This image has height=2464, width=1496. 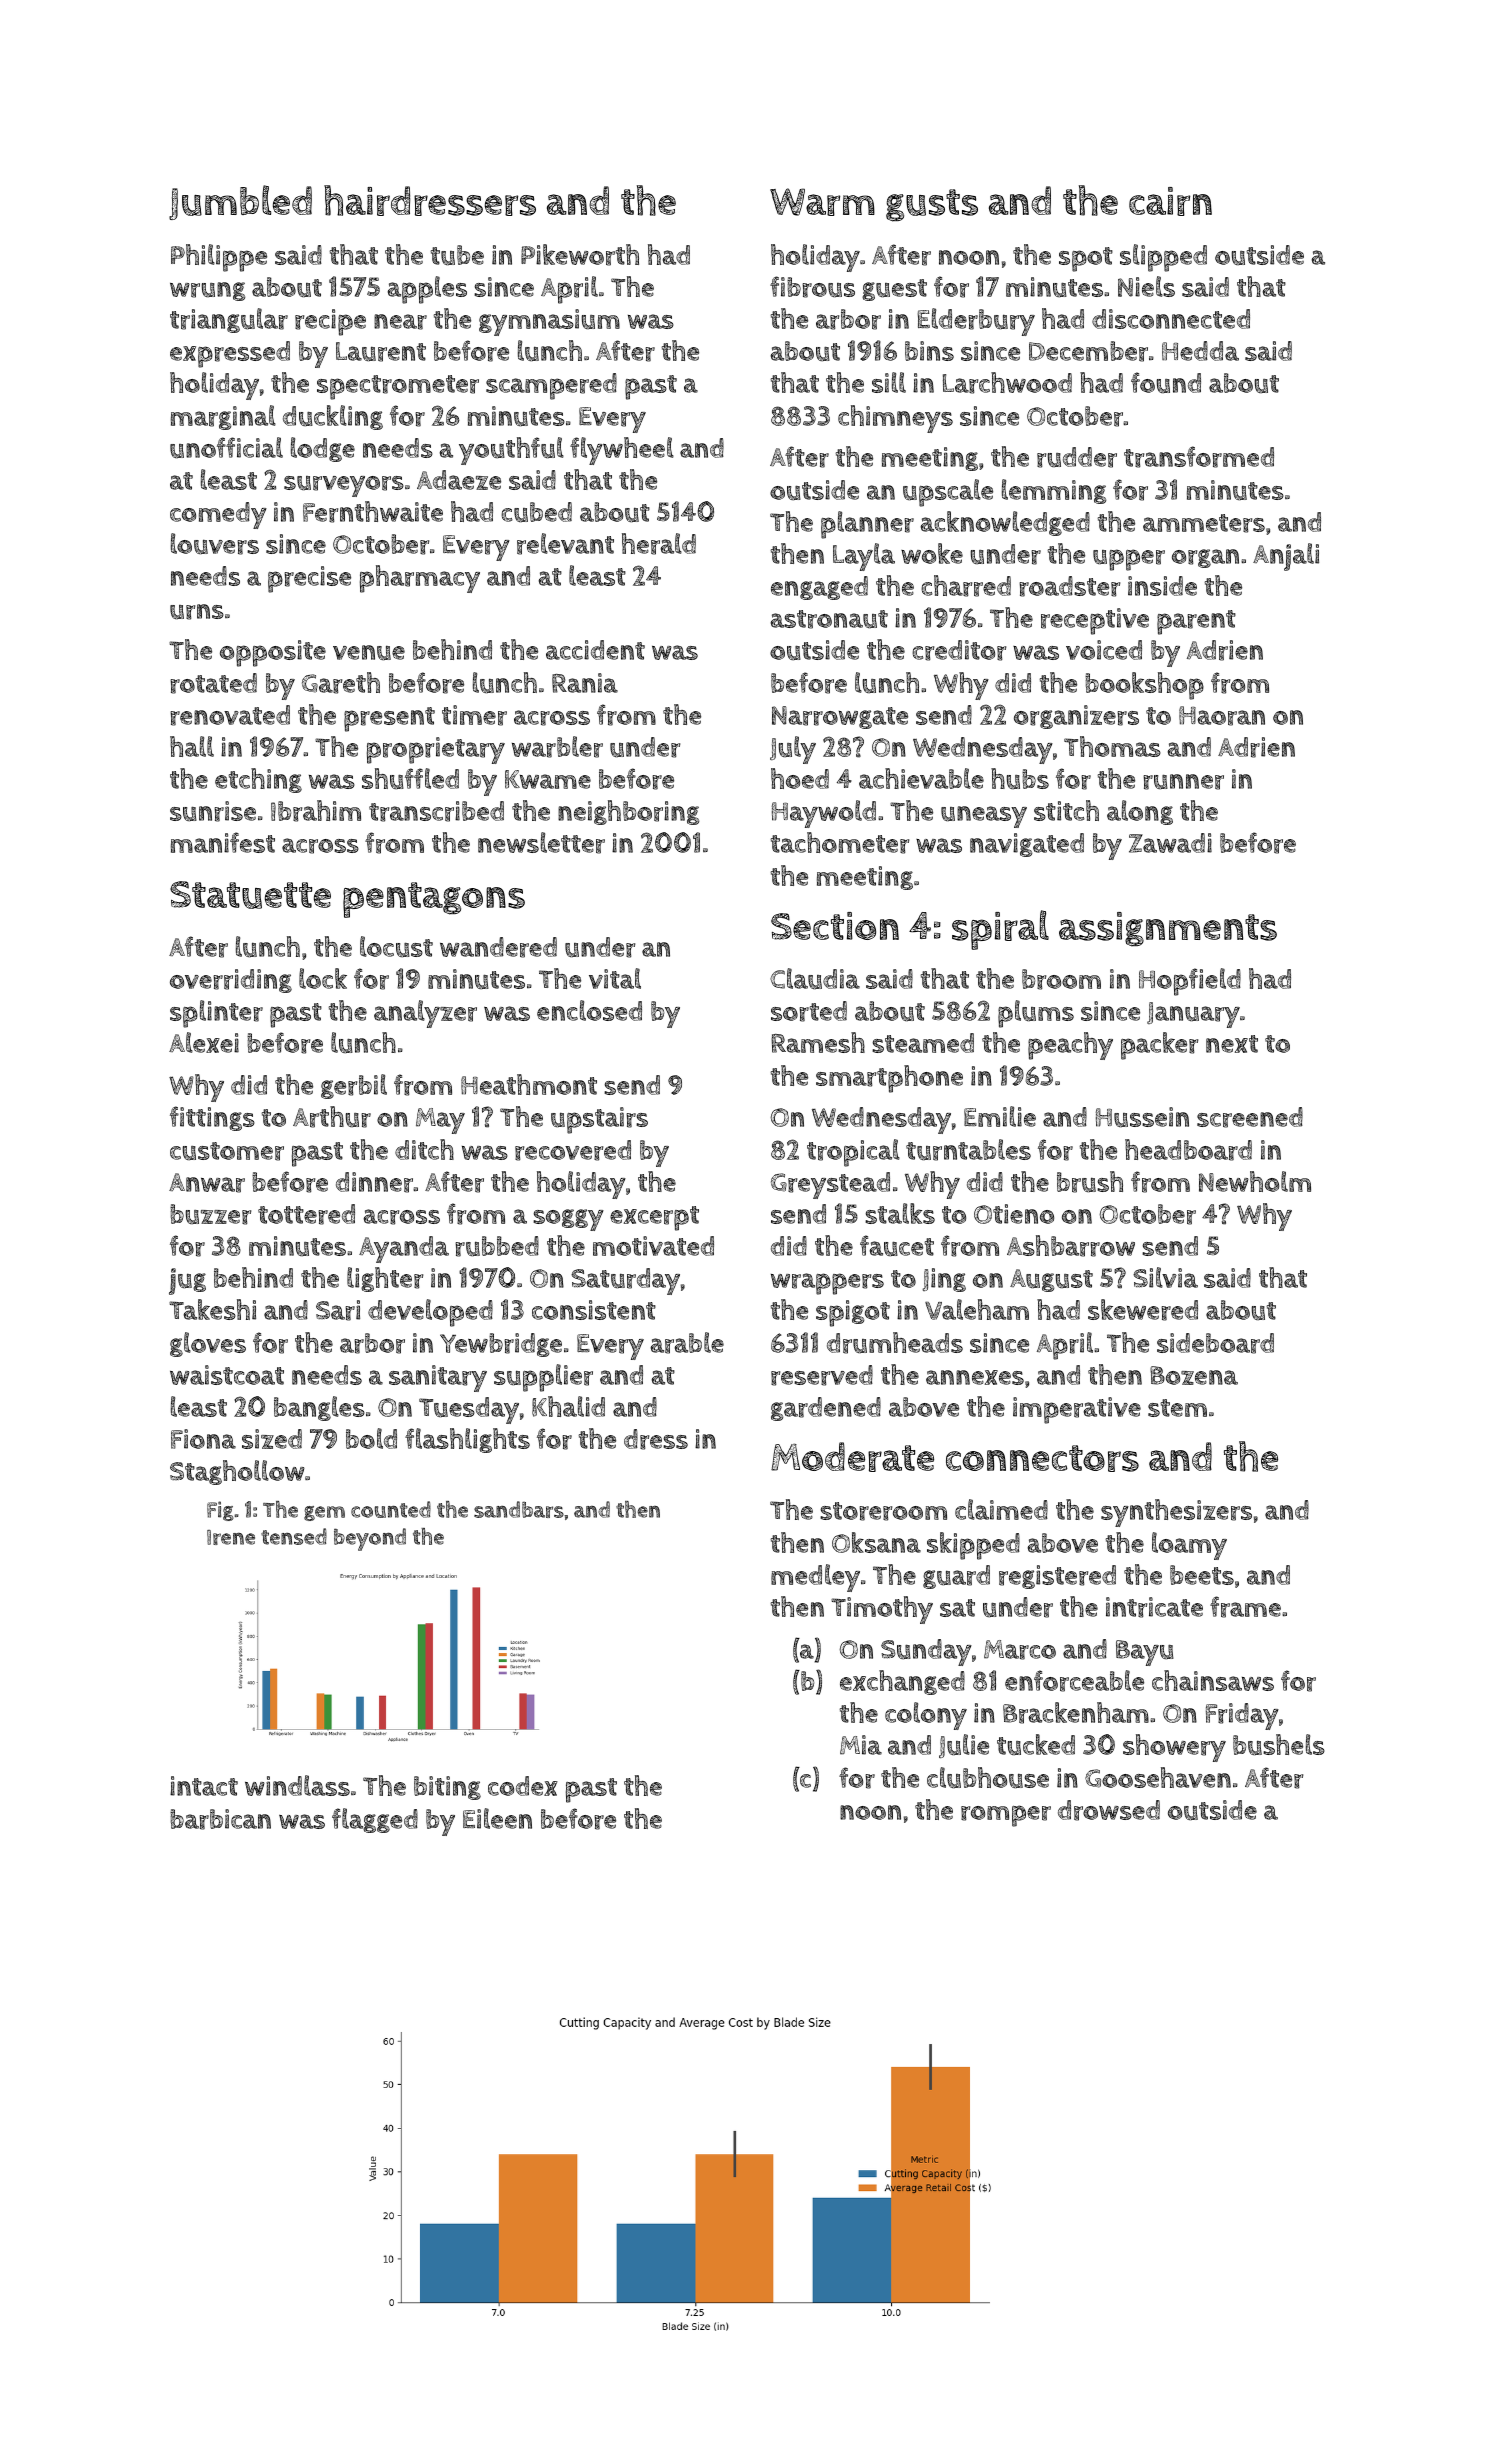 What do you see at coordinates (197, 612) in the image?
I see `urns` at bounding box center [197, 612].
